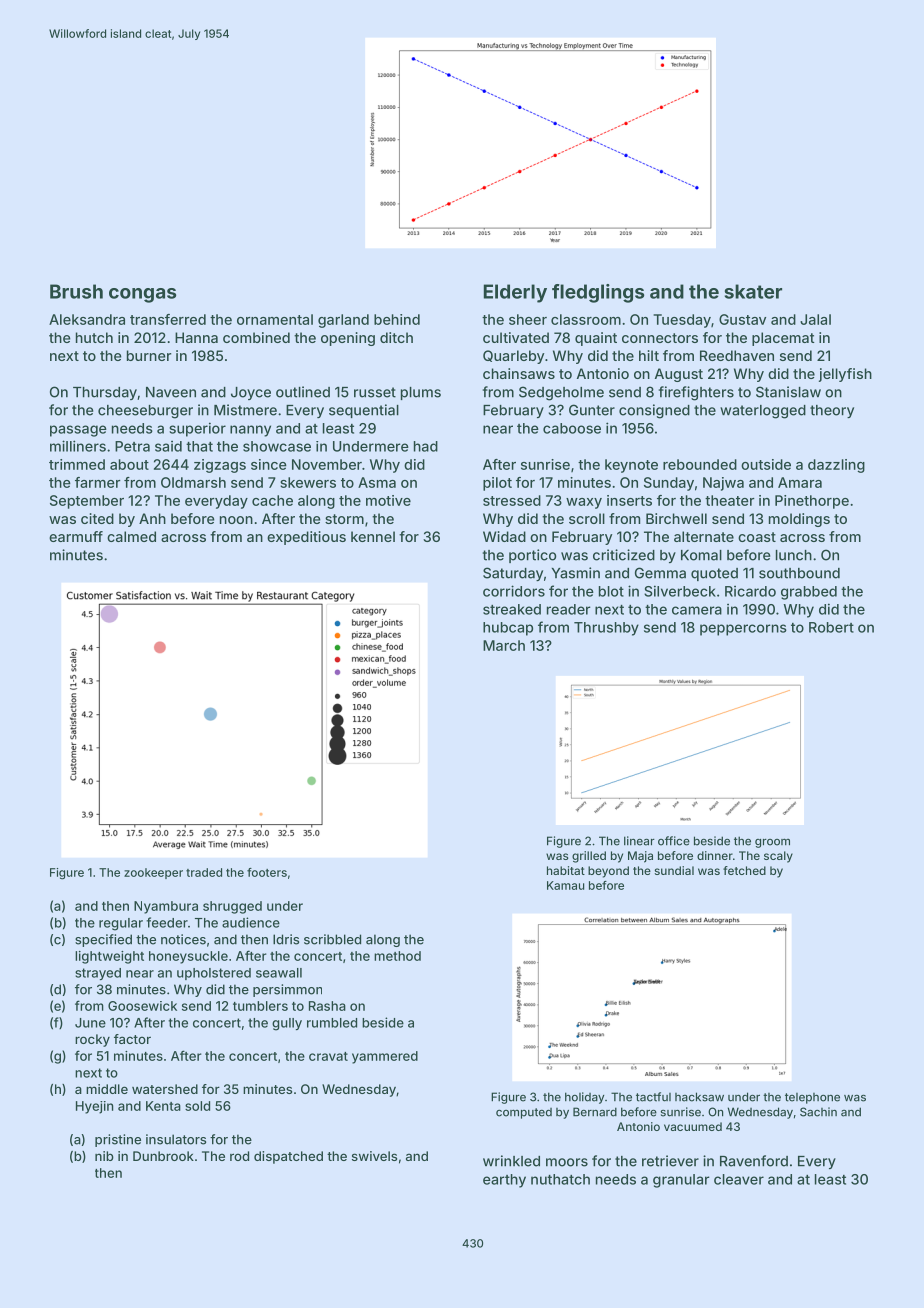 The width and height of the document is (924, 1308). Describe the element at coordinates (700, 464) in the document. I see `rebounded` at that location.
